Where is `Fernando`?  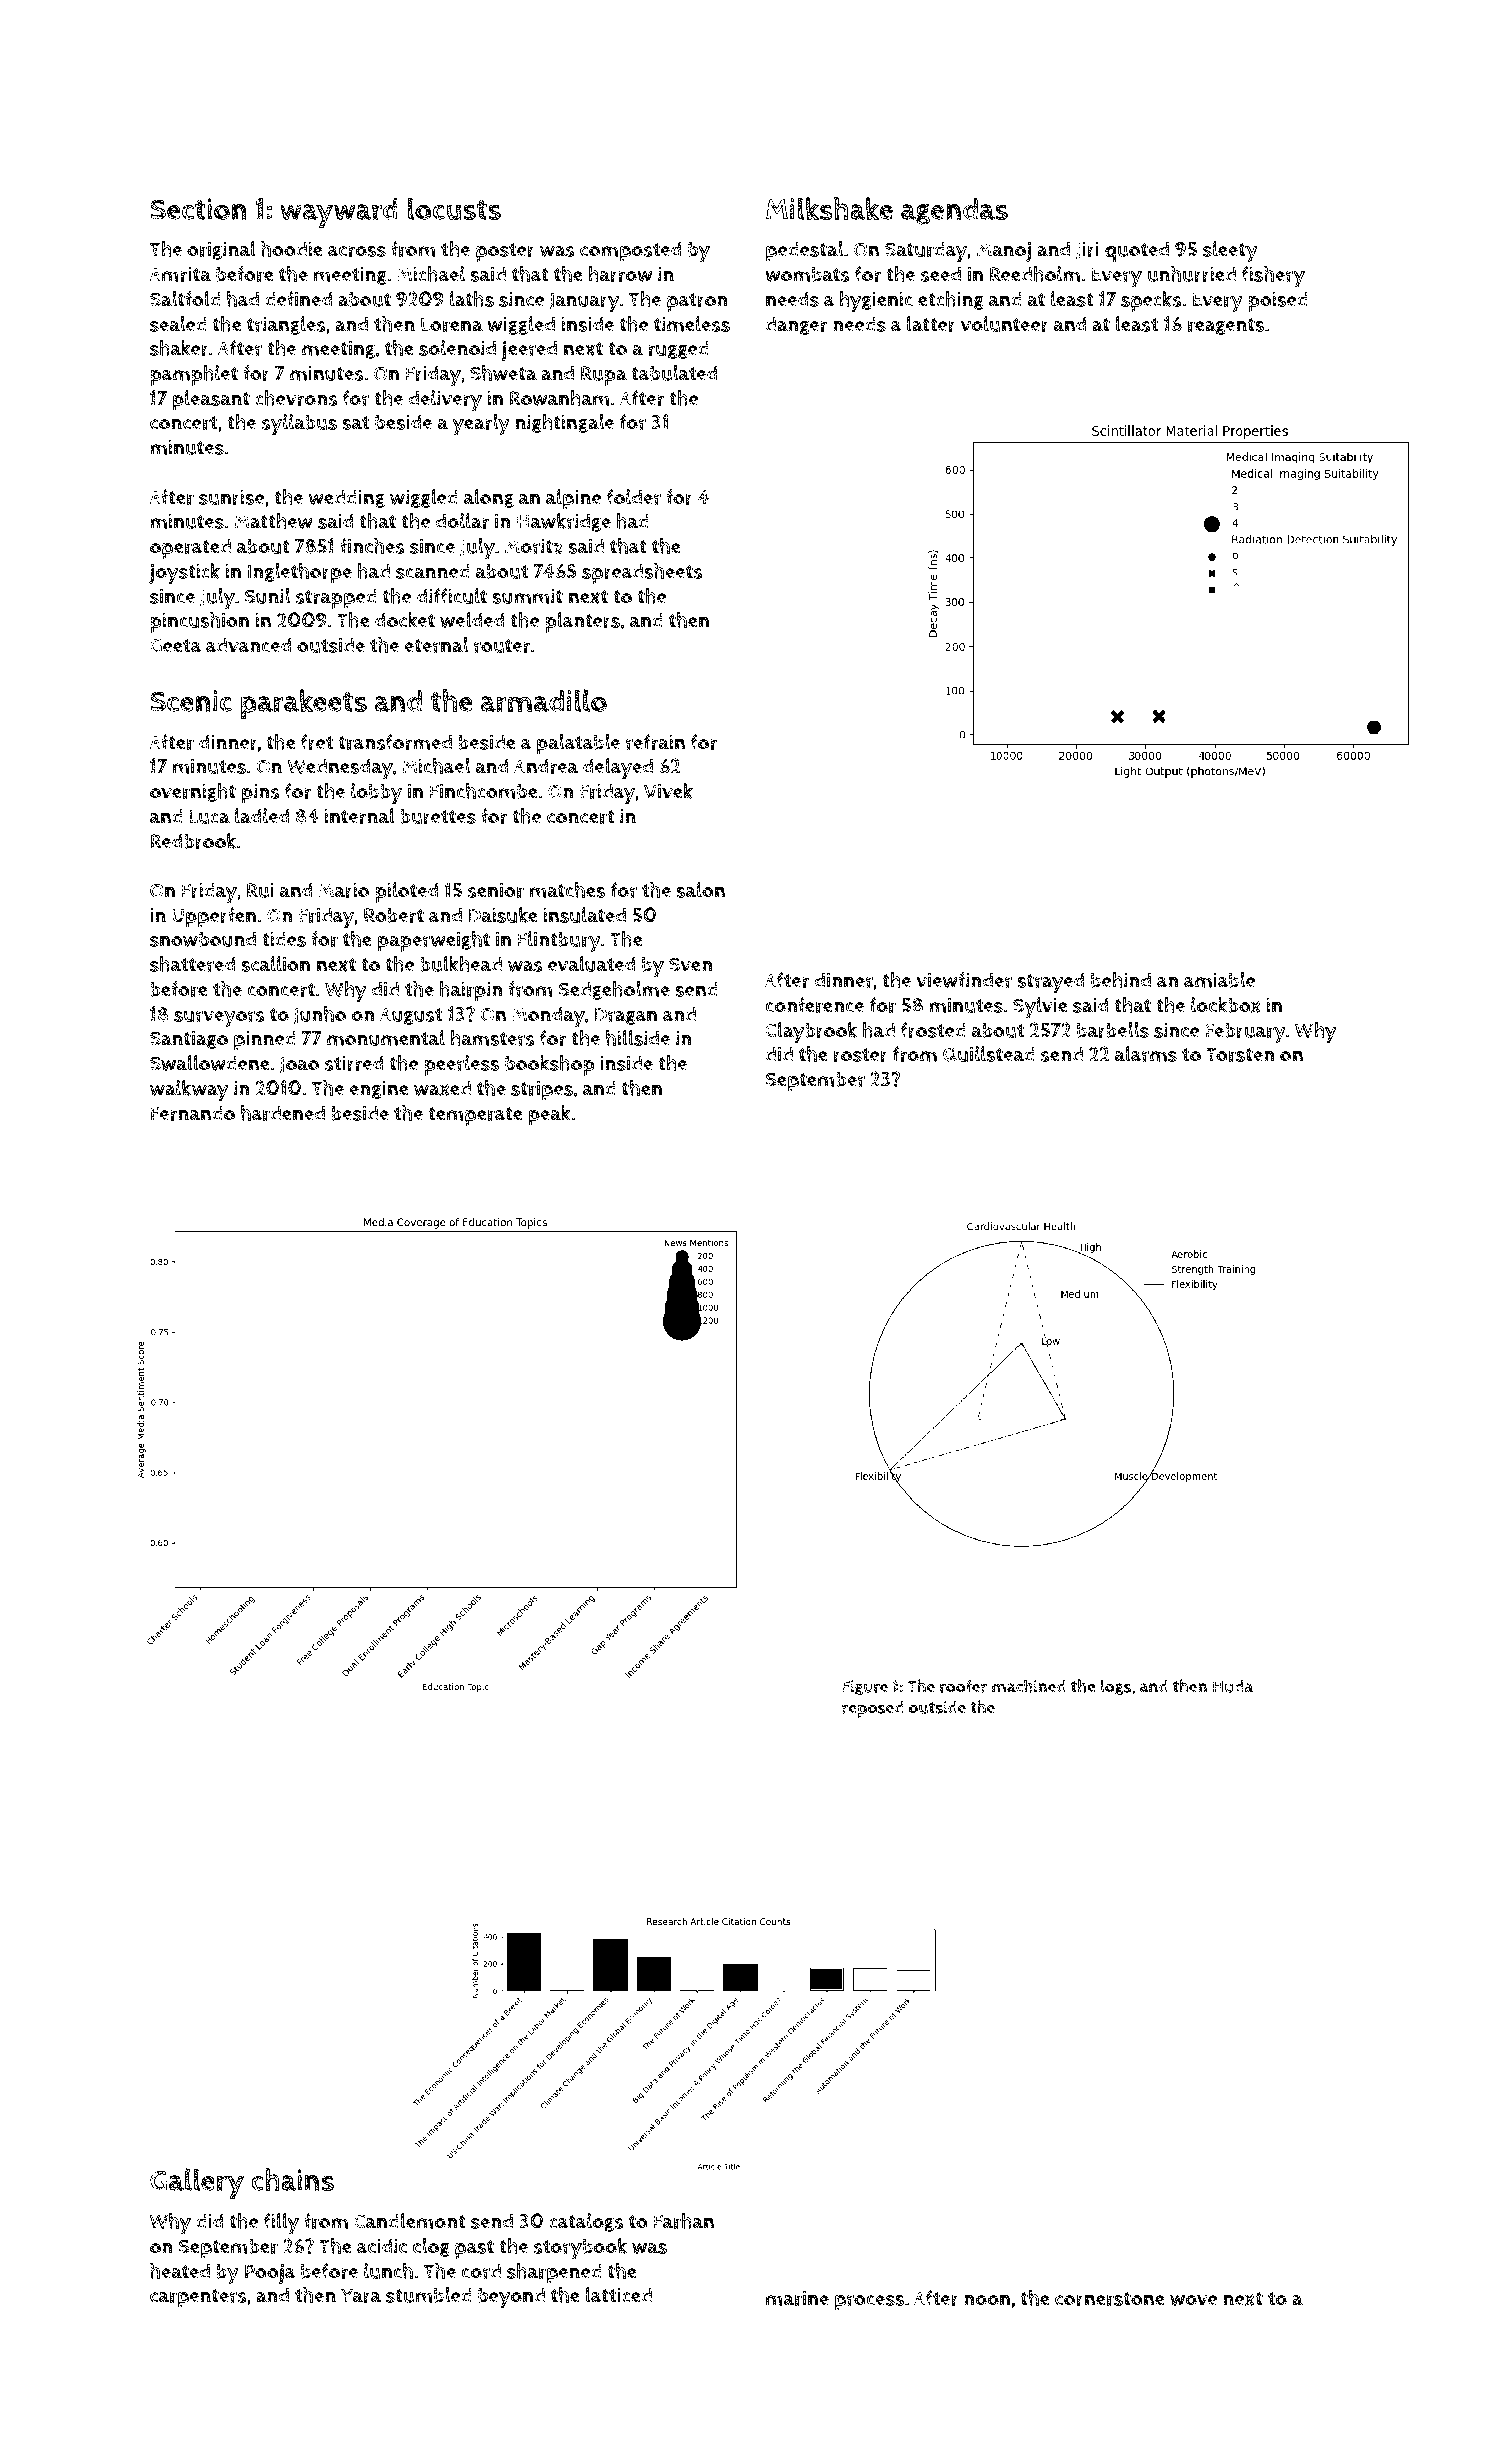
Fernando is located at coordinates (193, 1113).
